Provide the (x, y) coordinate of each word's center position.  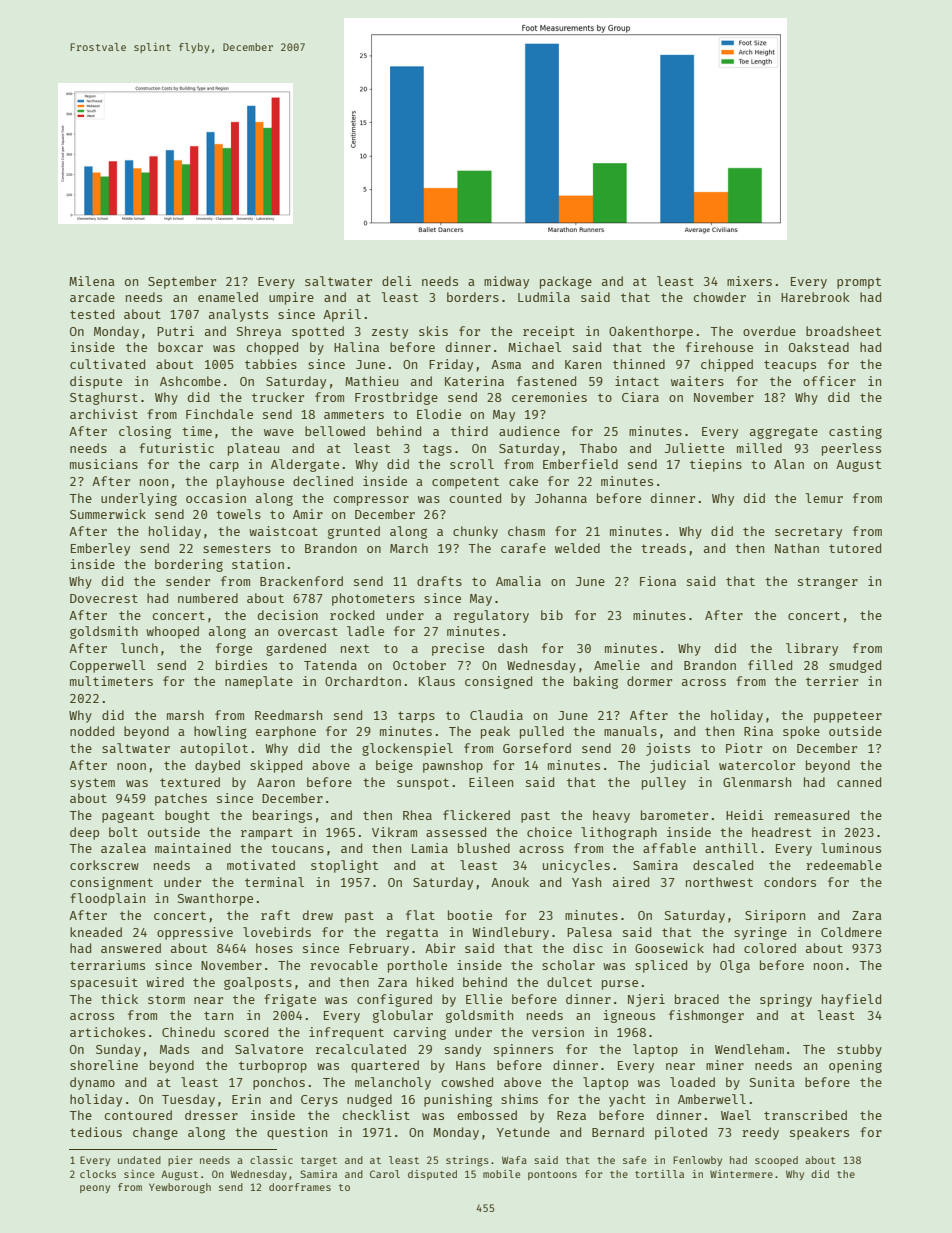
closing (145, 432)
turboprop (273, 1066)
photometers (373, 599)
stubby (859, 1050)
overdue (769, 331)
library (812, 649)
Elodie (439, 414)
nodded (92, 731)
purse (620, 985)
